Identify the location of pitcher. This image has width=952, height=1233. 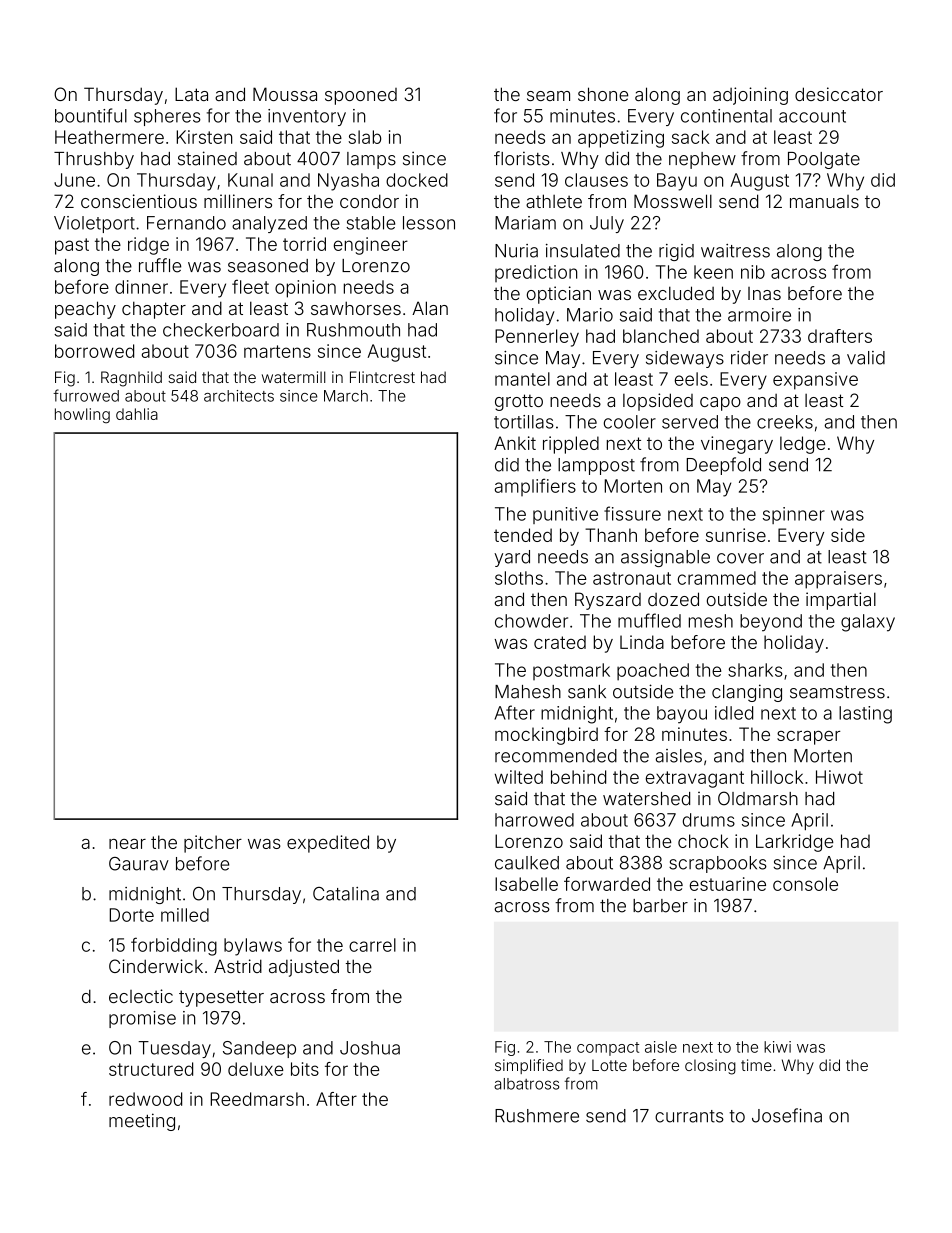
(213, 844).
